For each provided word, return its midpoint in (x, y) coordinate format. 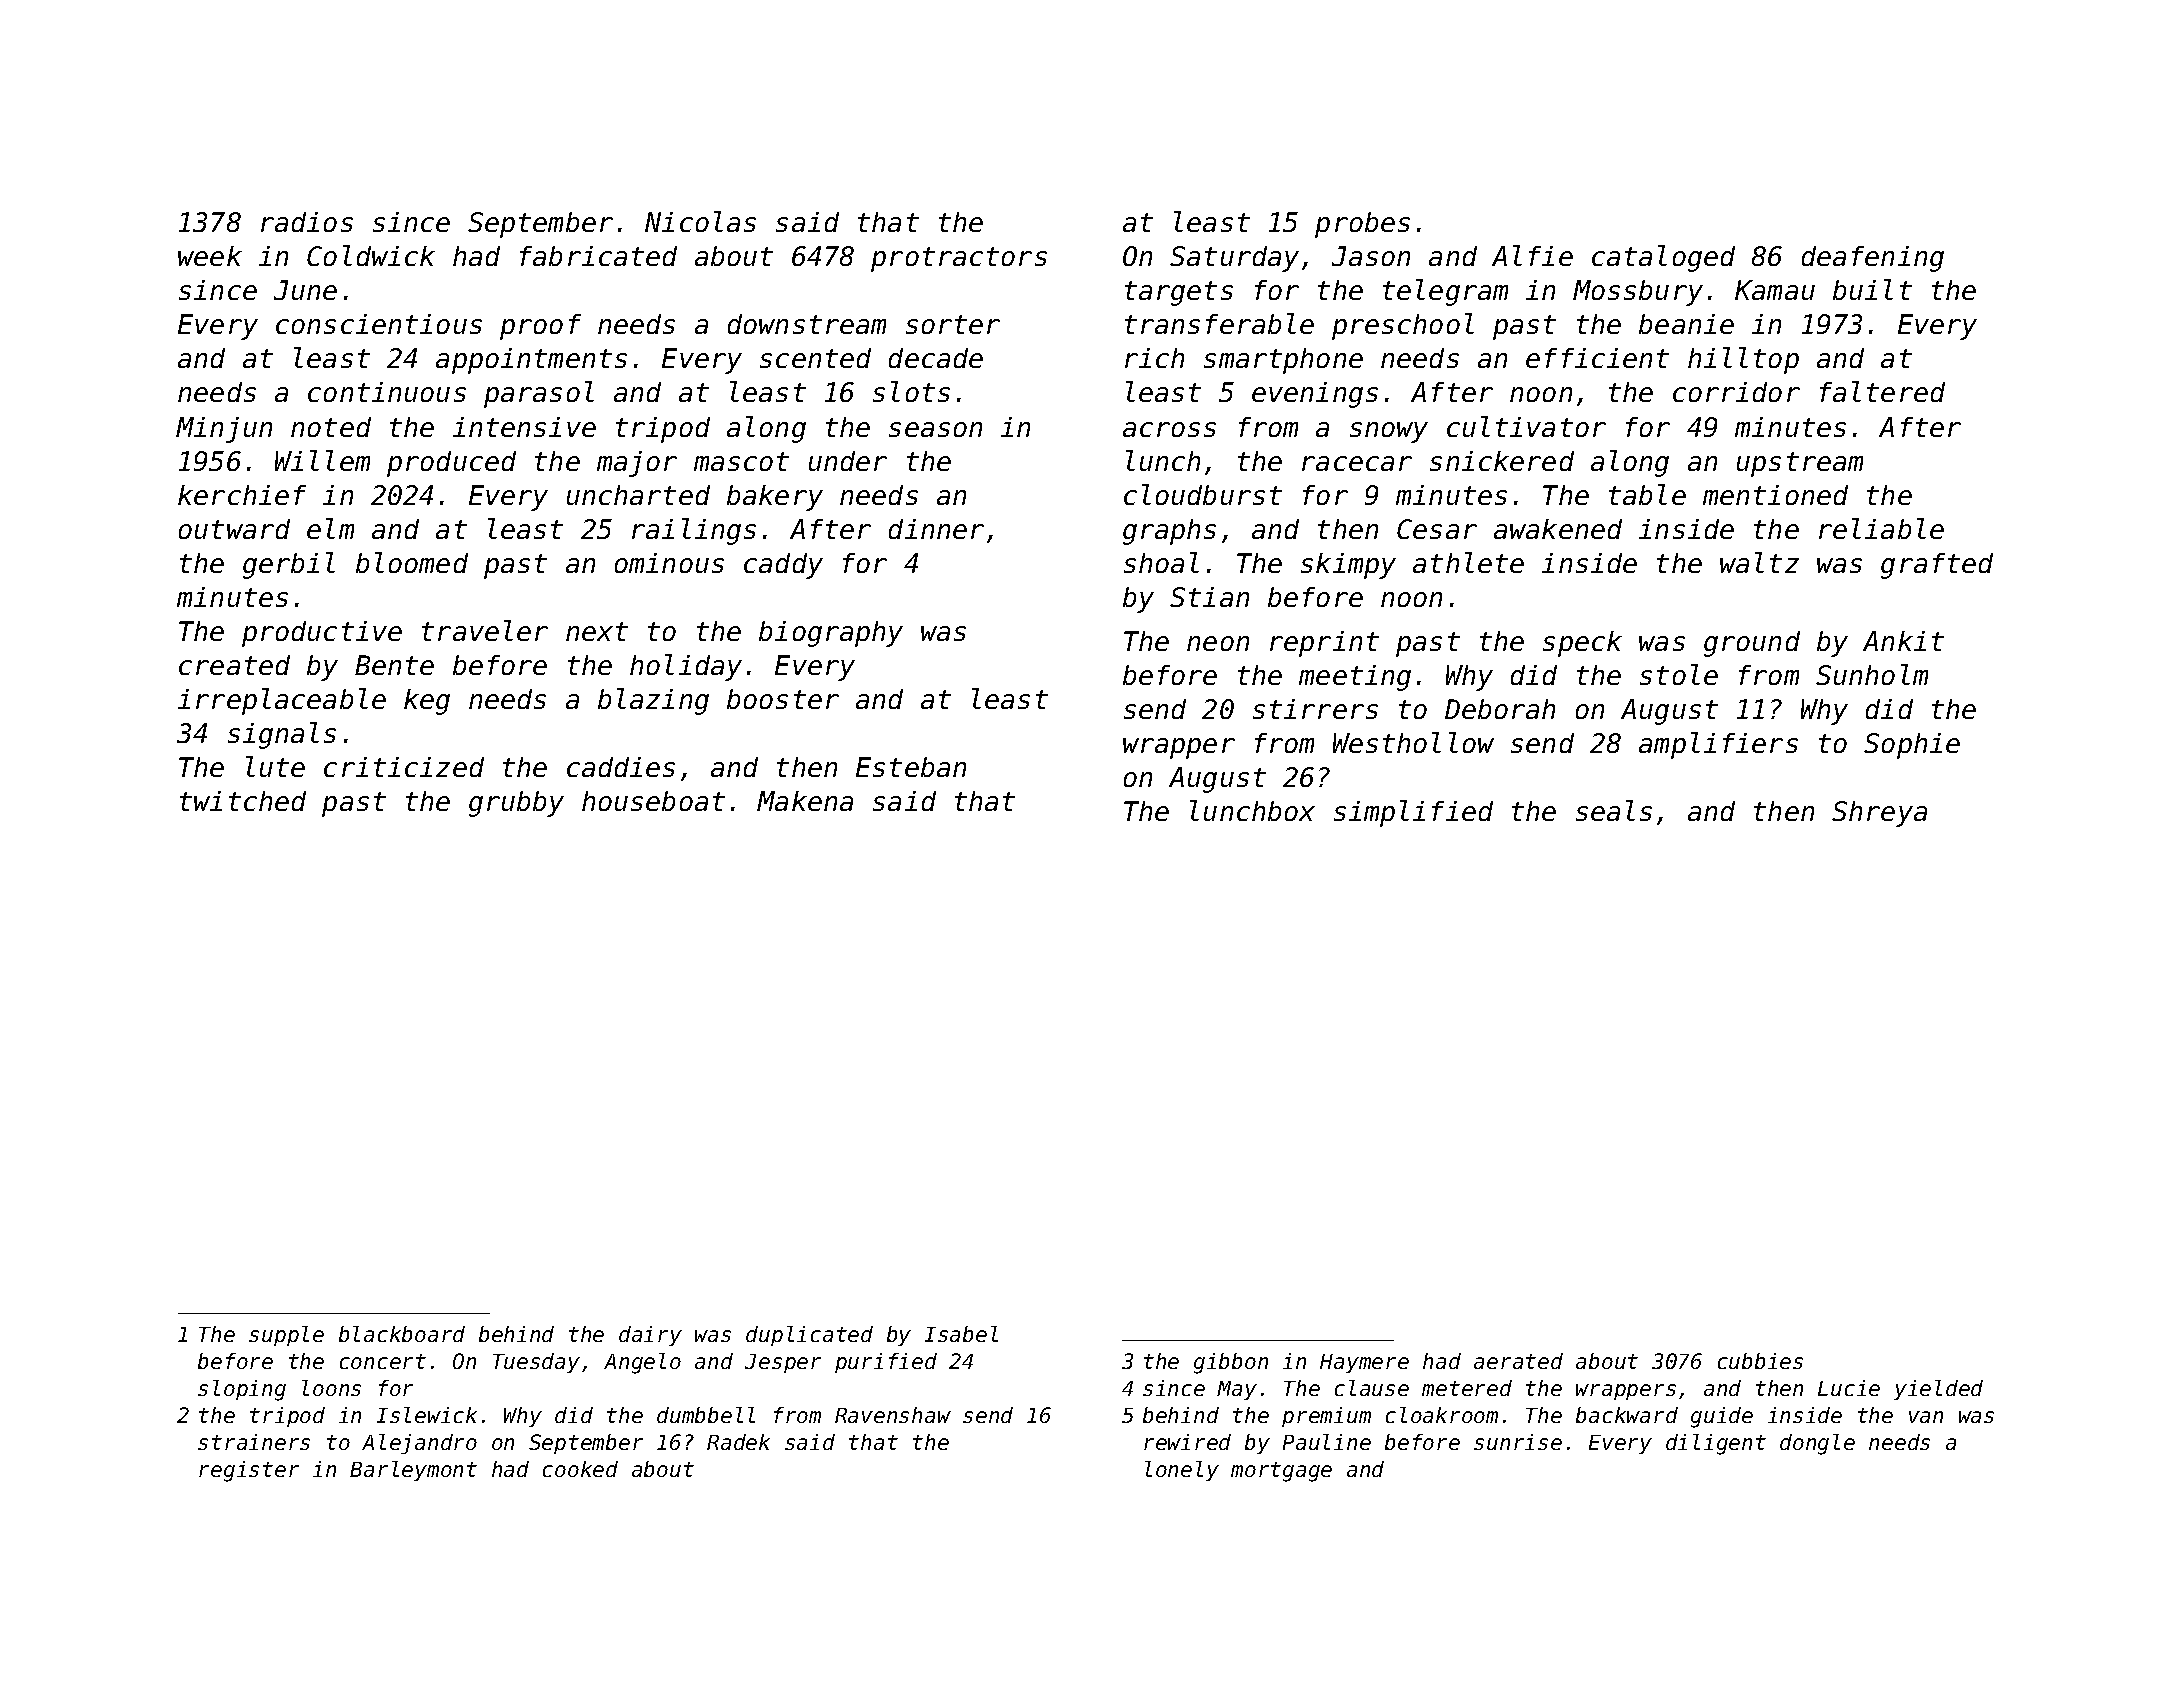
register (249, 1471)
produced (451, 464)
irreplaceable (282, 701)
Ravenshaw (893, 1415)
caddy (783, 566)
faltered (1882, 391)
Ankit (1903, 641)
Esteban (911, 767)
